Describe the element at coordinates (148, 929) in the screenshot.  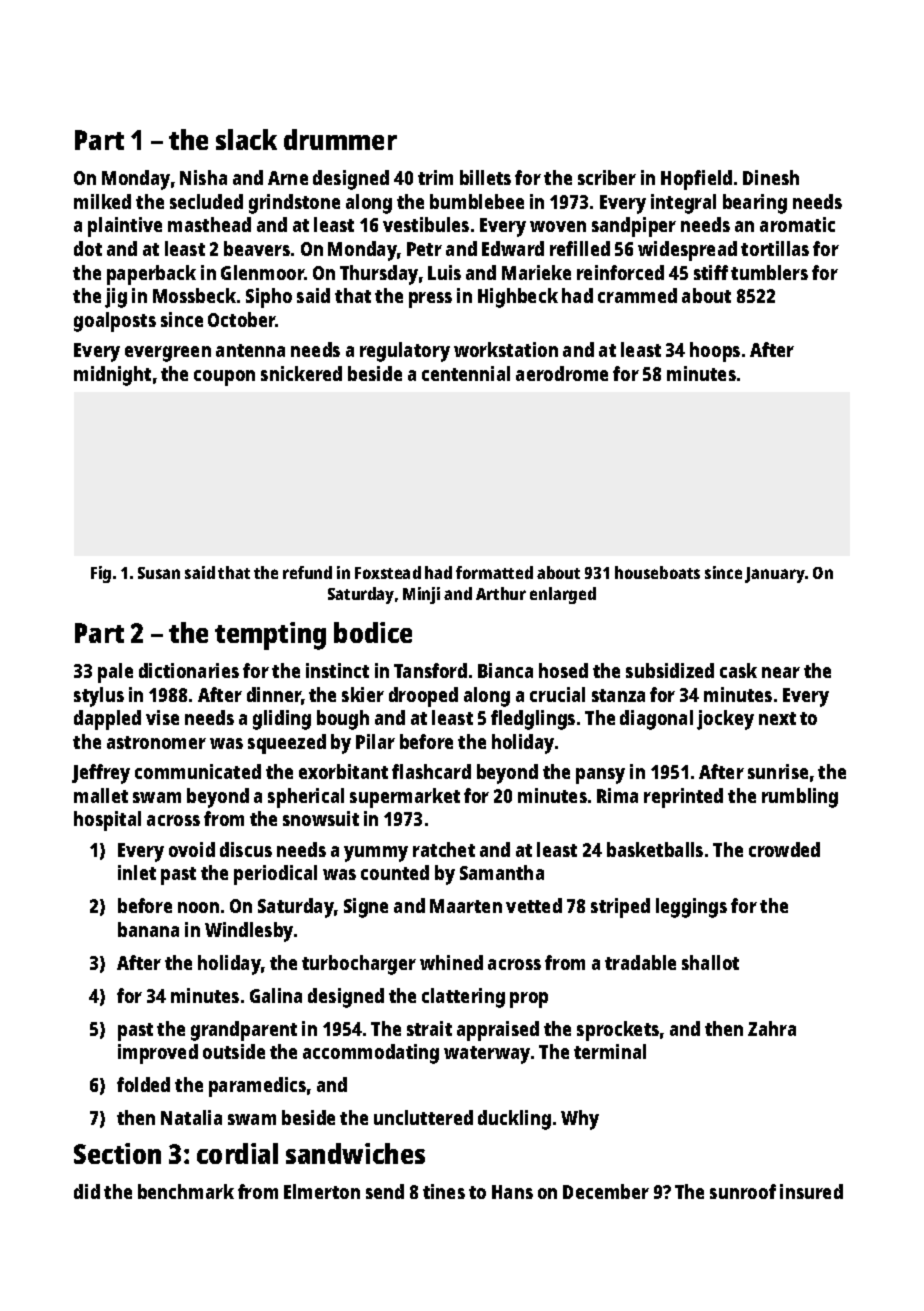
I see `banana` at that location.
